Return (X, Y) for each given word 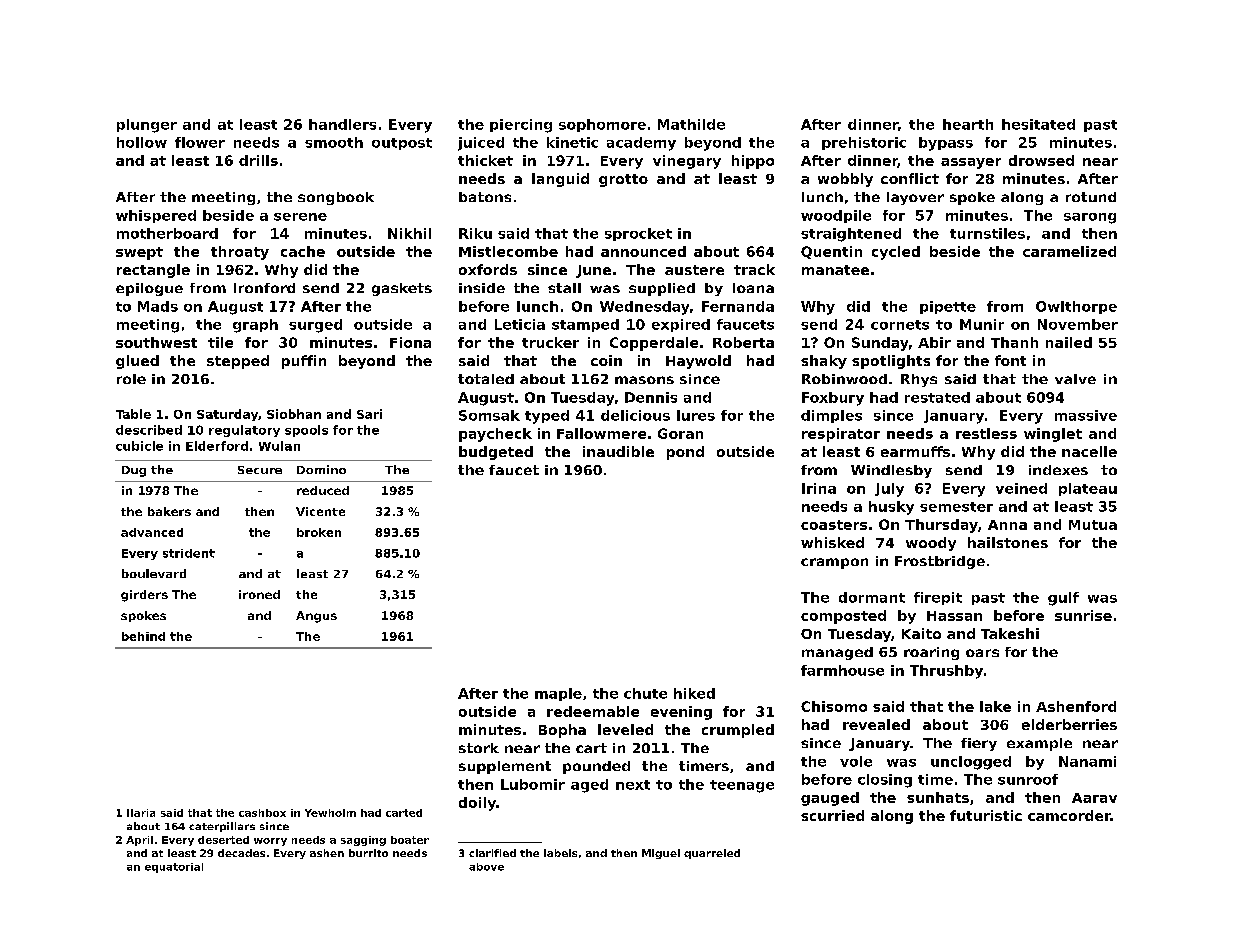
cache (303, 251)
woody (931, 544)
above (486, 867)
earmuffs (915, 451)
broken (319, 532)
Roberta (743, 342)
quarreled (712, 854)
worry (270, 842)
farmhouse (842, 670)
